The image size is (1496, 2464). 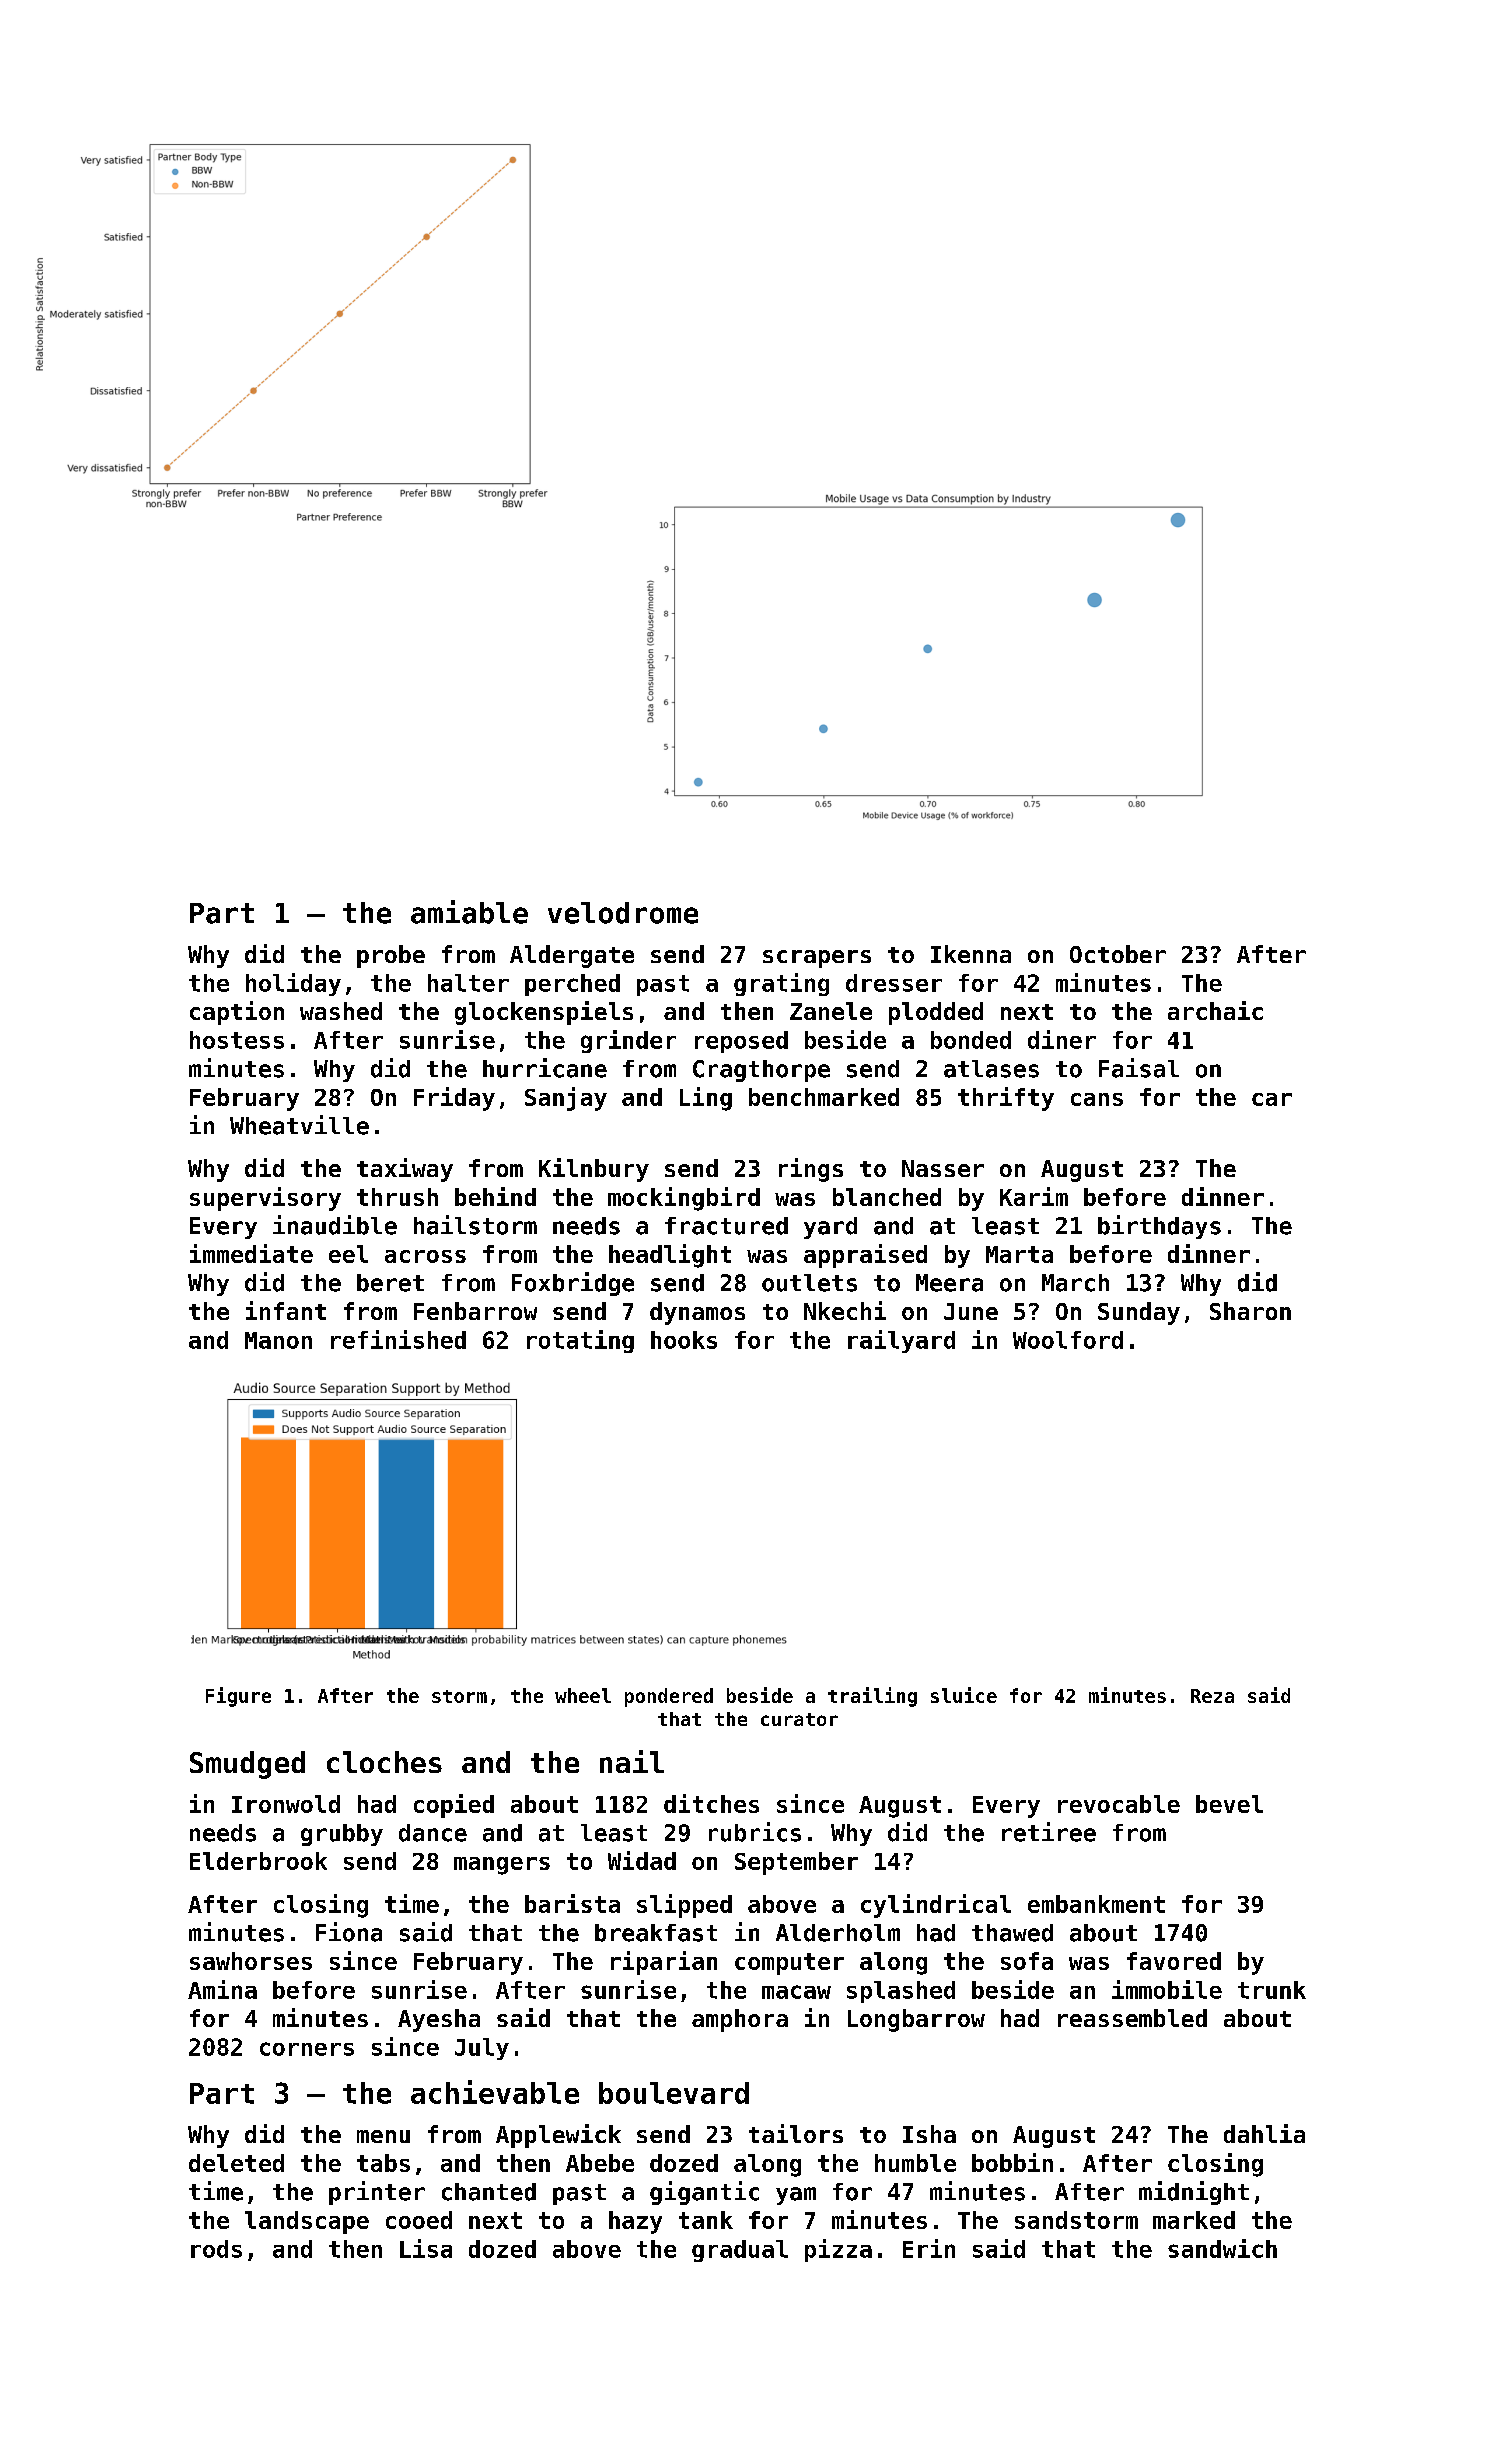 I want to click on Manon, so click(x=278, y=1340).
